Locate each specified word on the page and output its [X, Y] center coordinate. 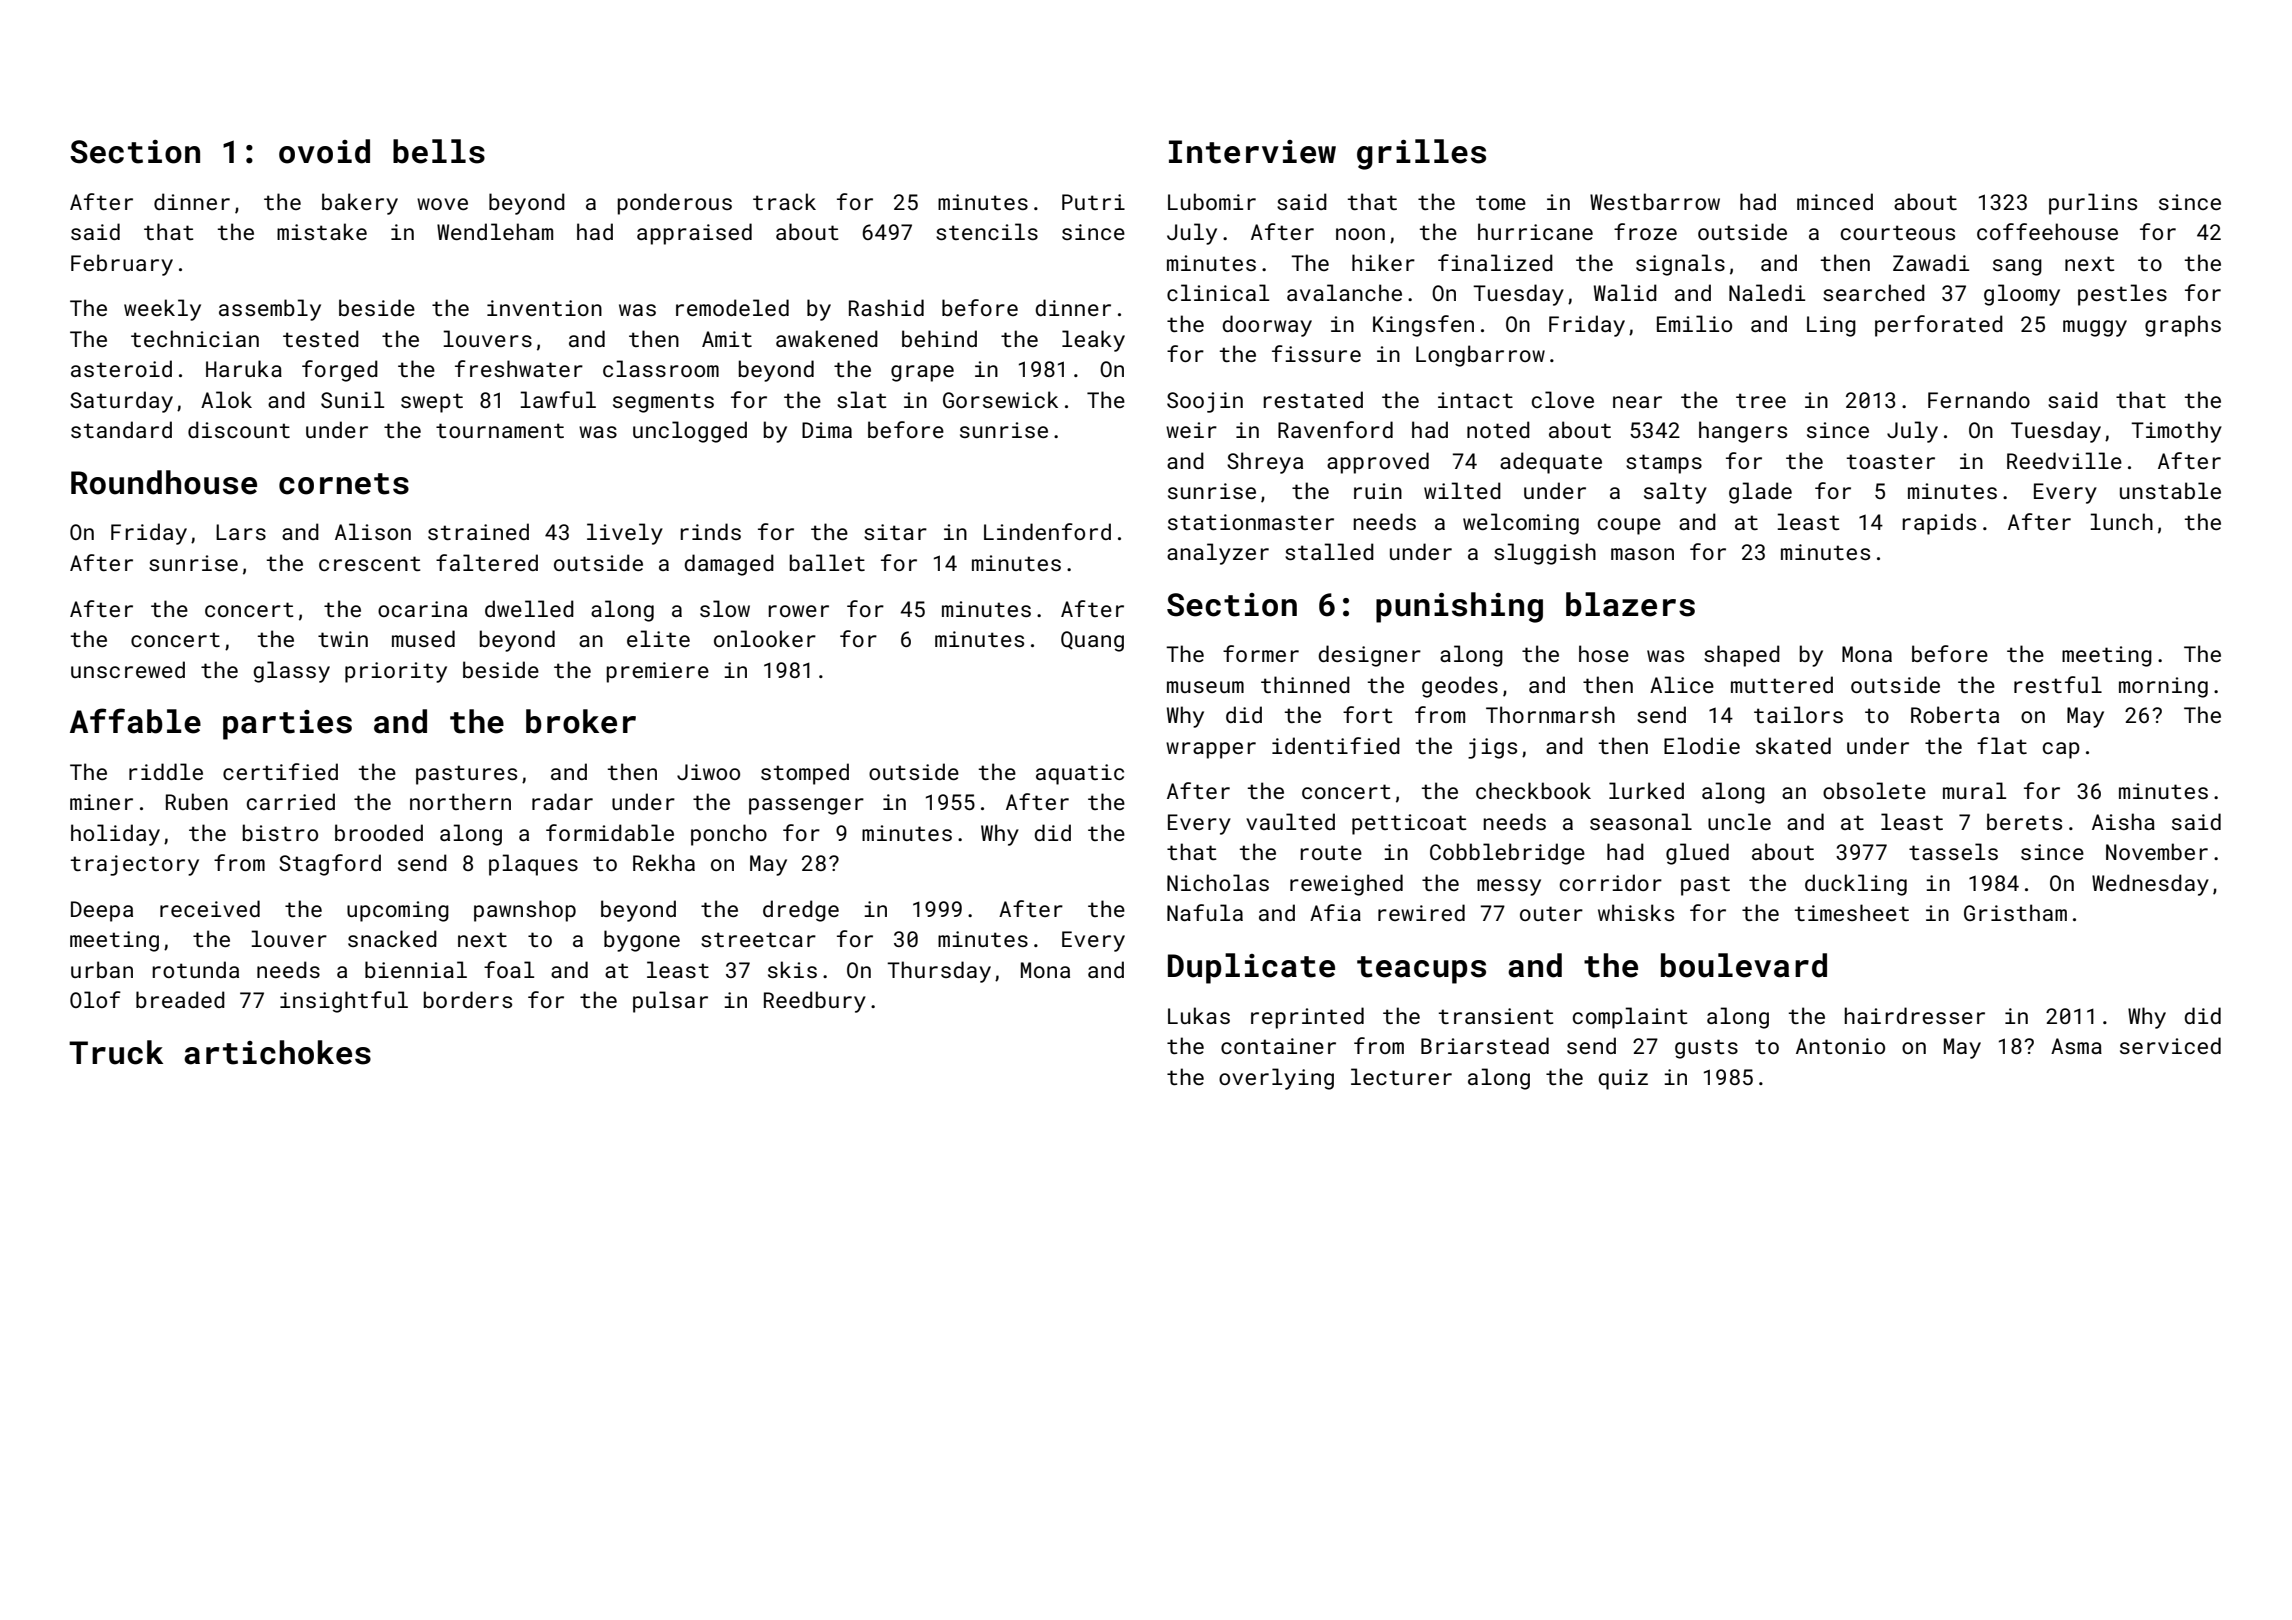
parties [287, 725]
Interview [1252, 152]
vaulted [1290, 821]
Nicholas [1218, 882]
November [2157, 851]
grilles [1421, 154]
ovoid [324, 151]
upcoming [398, 911]
